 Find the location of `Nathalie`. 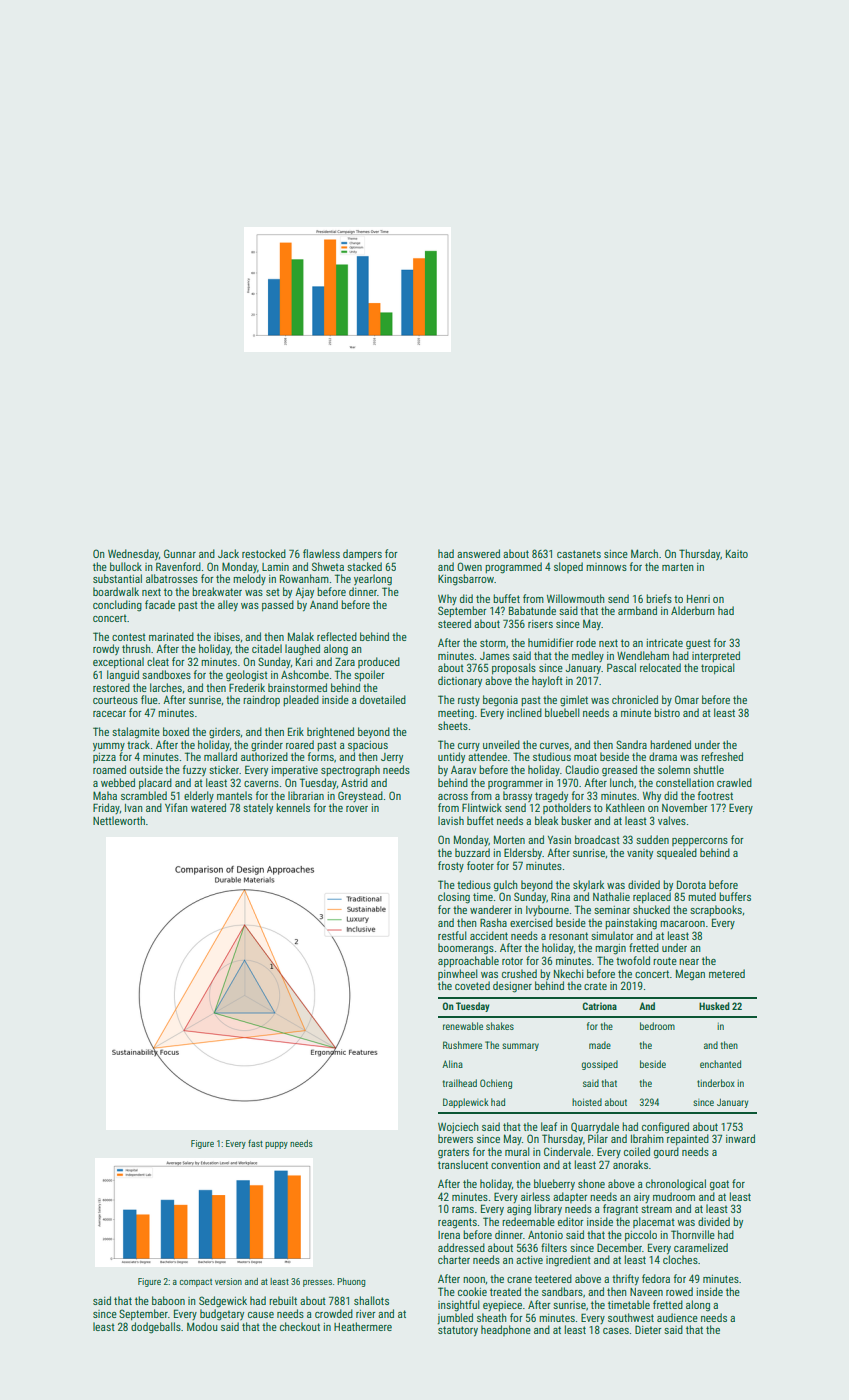

Nathalie is located at coordinates (611, 896).
